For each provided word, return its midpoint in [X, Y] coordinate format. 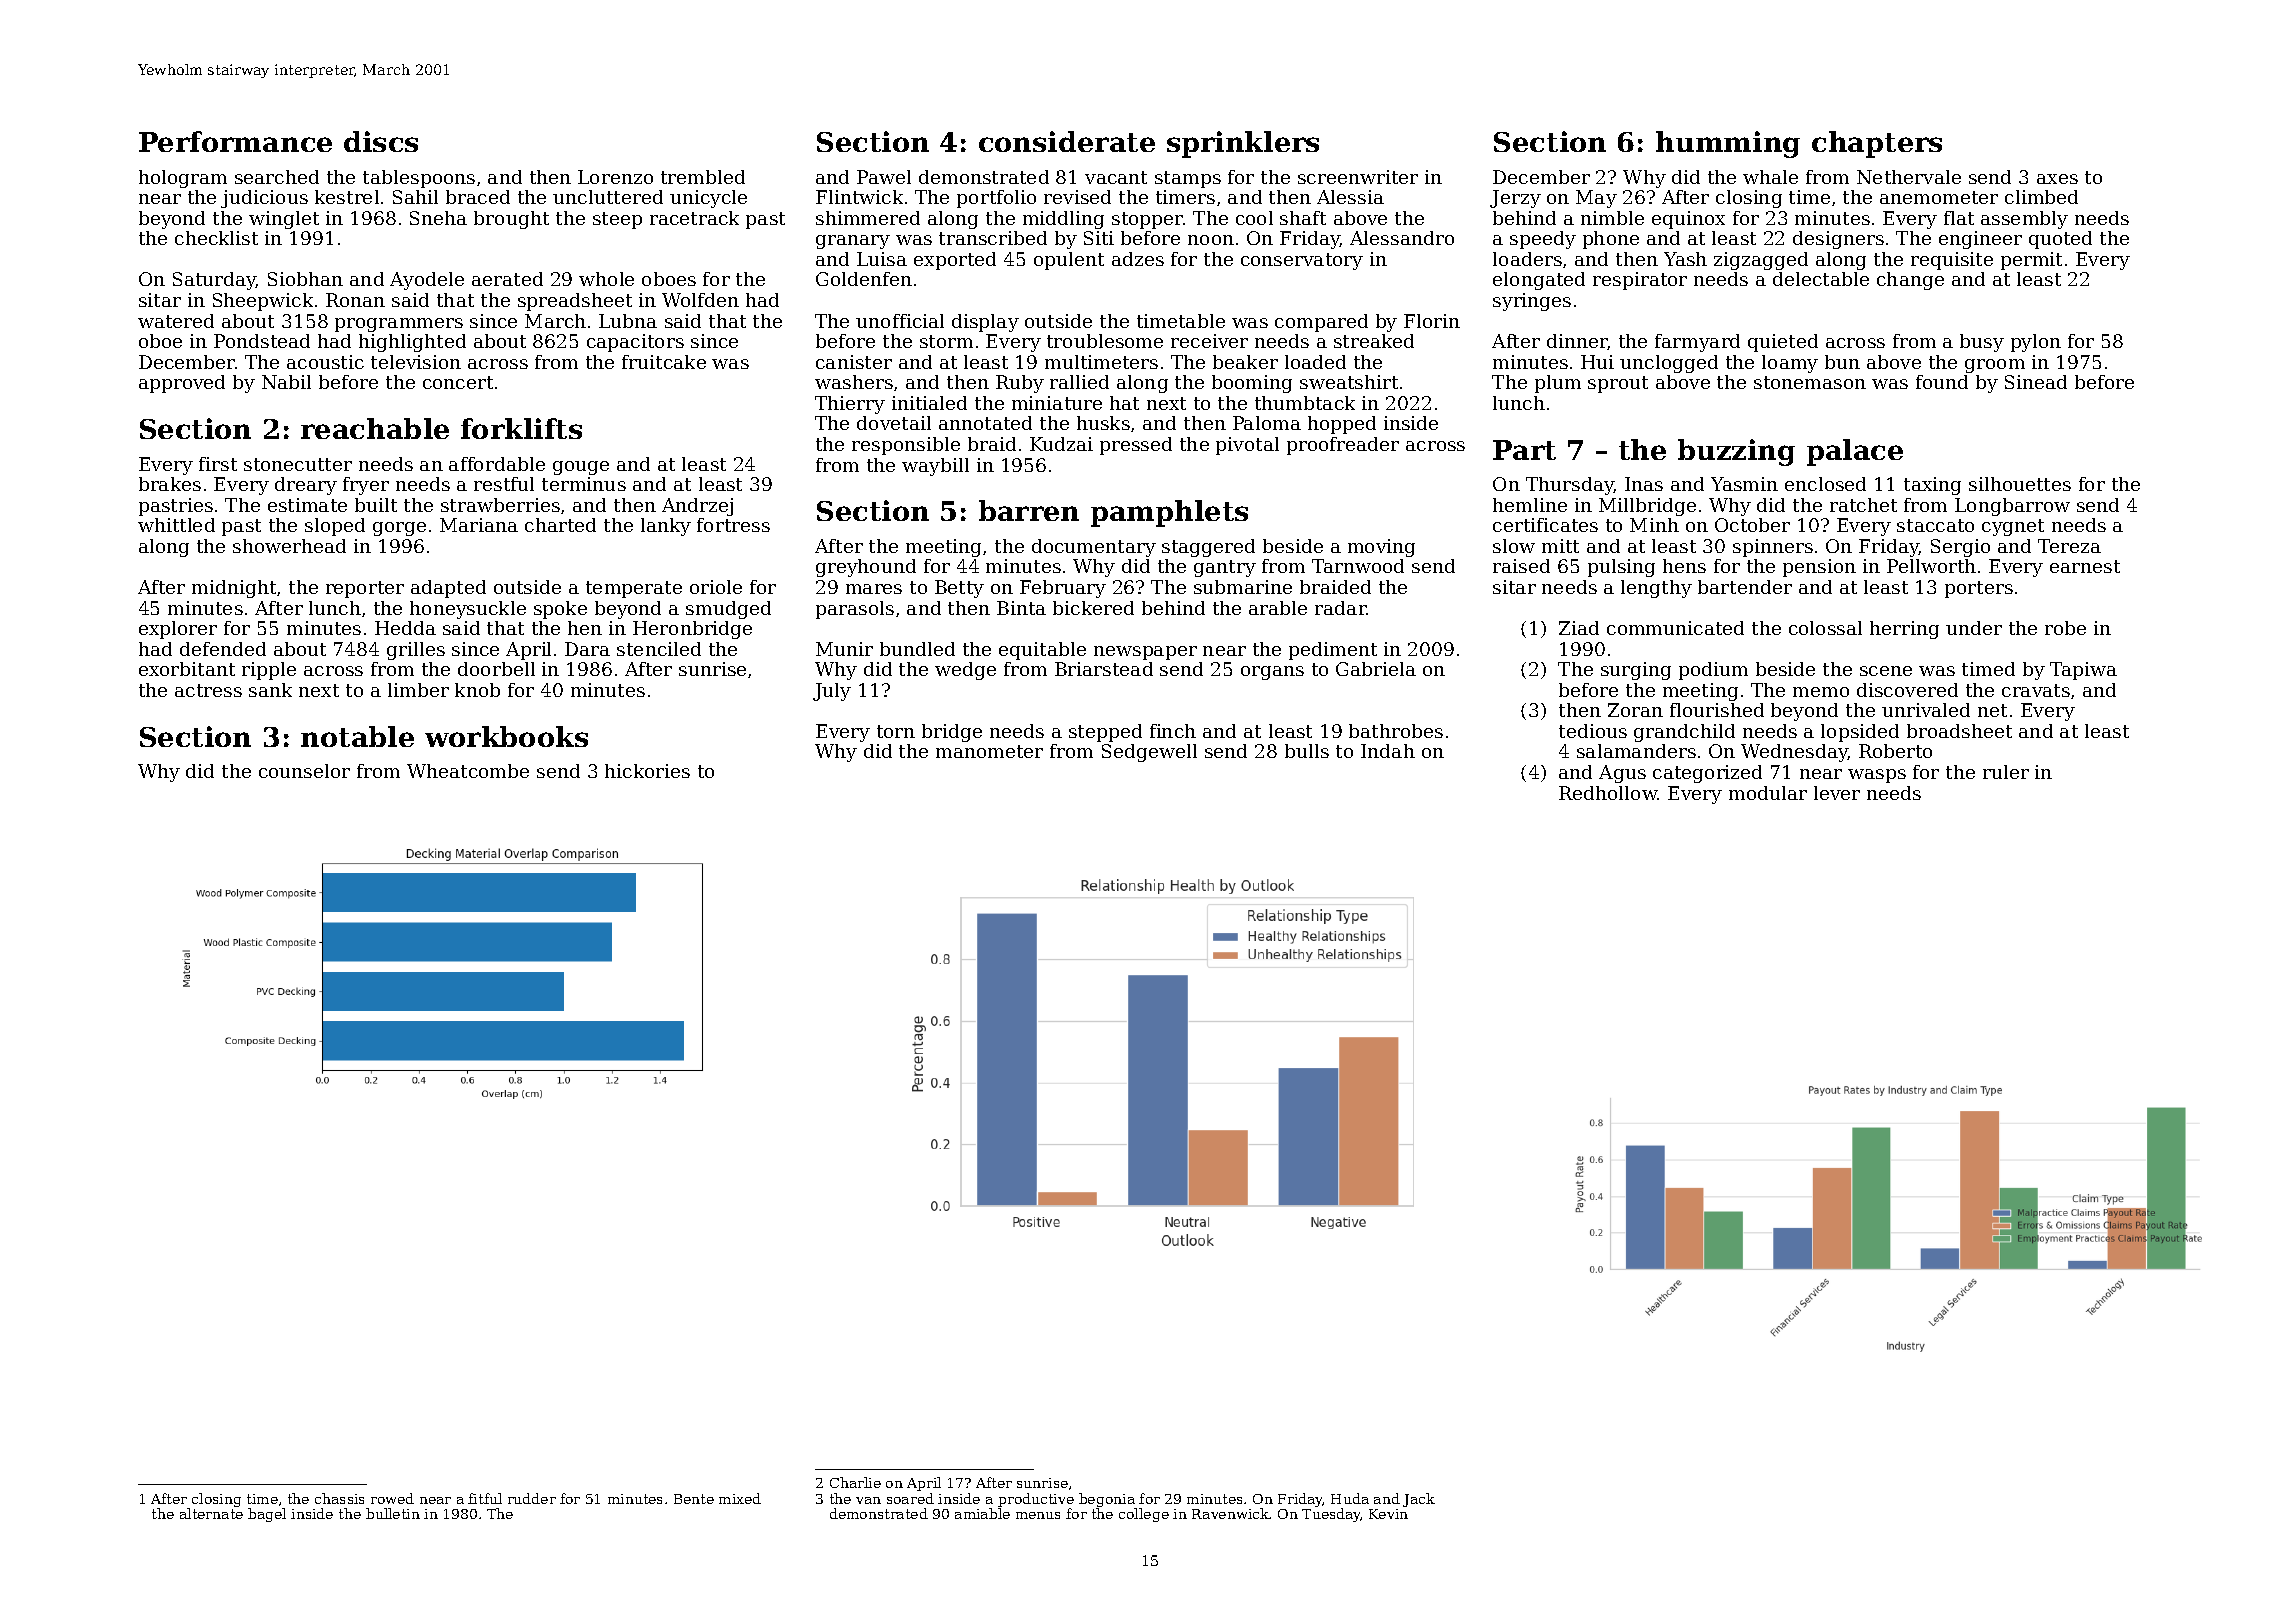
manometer [989, 751]
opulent [1069, 261]
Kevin [1388, 1514]
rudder [532, 1498]
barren [1029, 510]
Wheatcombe [468, 771]
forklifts [521, 428]
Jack [1419, 1500]
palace [1855, 452]
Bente [694, 1499]
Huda [1350, 1498]
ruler [2006, 772]
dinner [1577, 342]
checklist [216, 238]
